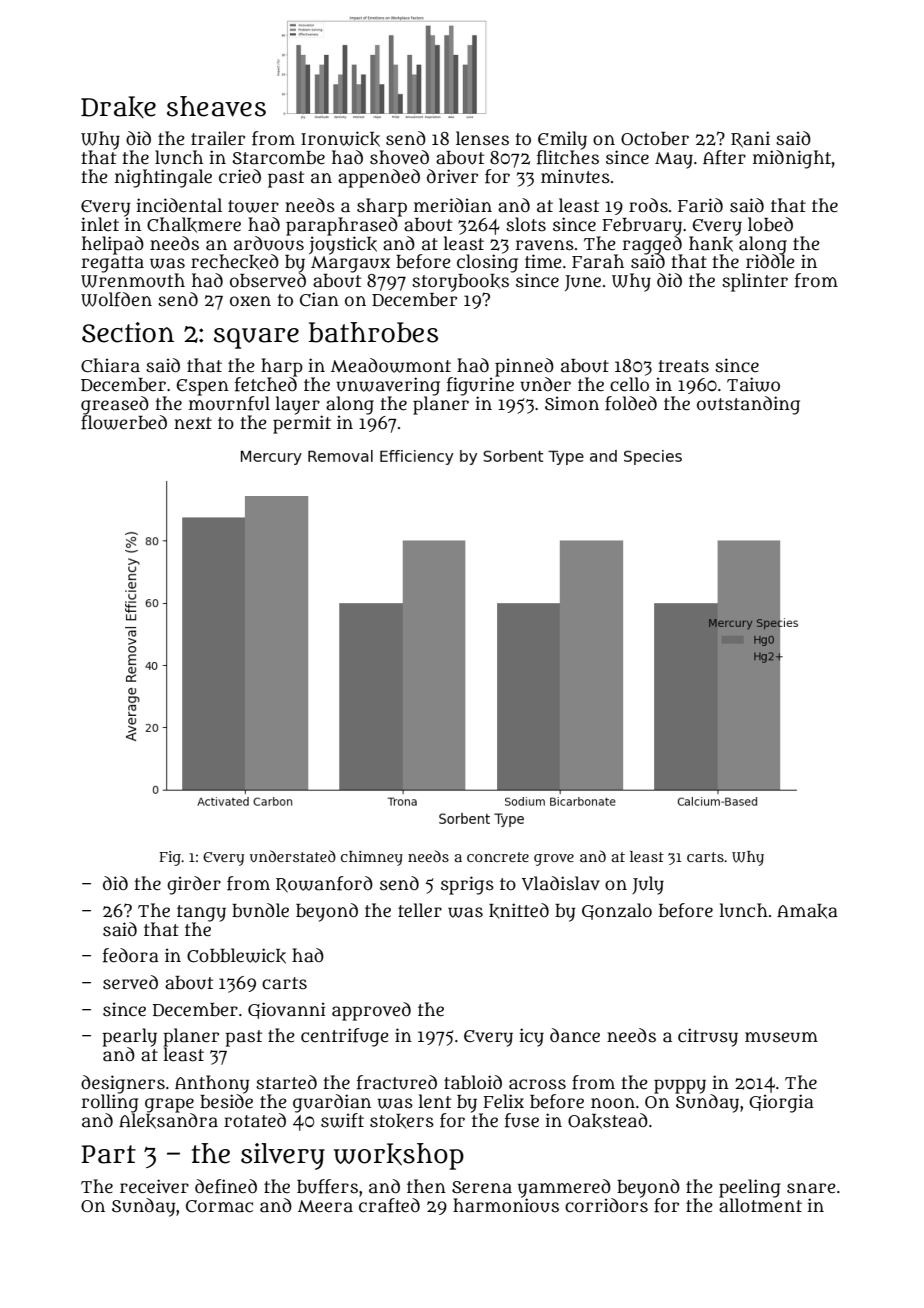 The height and width of the image is (1308, 924). Describe the element at coordinates (194, 885) in the image. I see `girder` at that location.
